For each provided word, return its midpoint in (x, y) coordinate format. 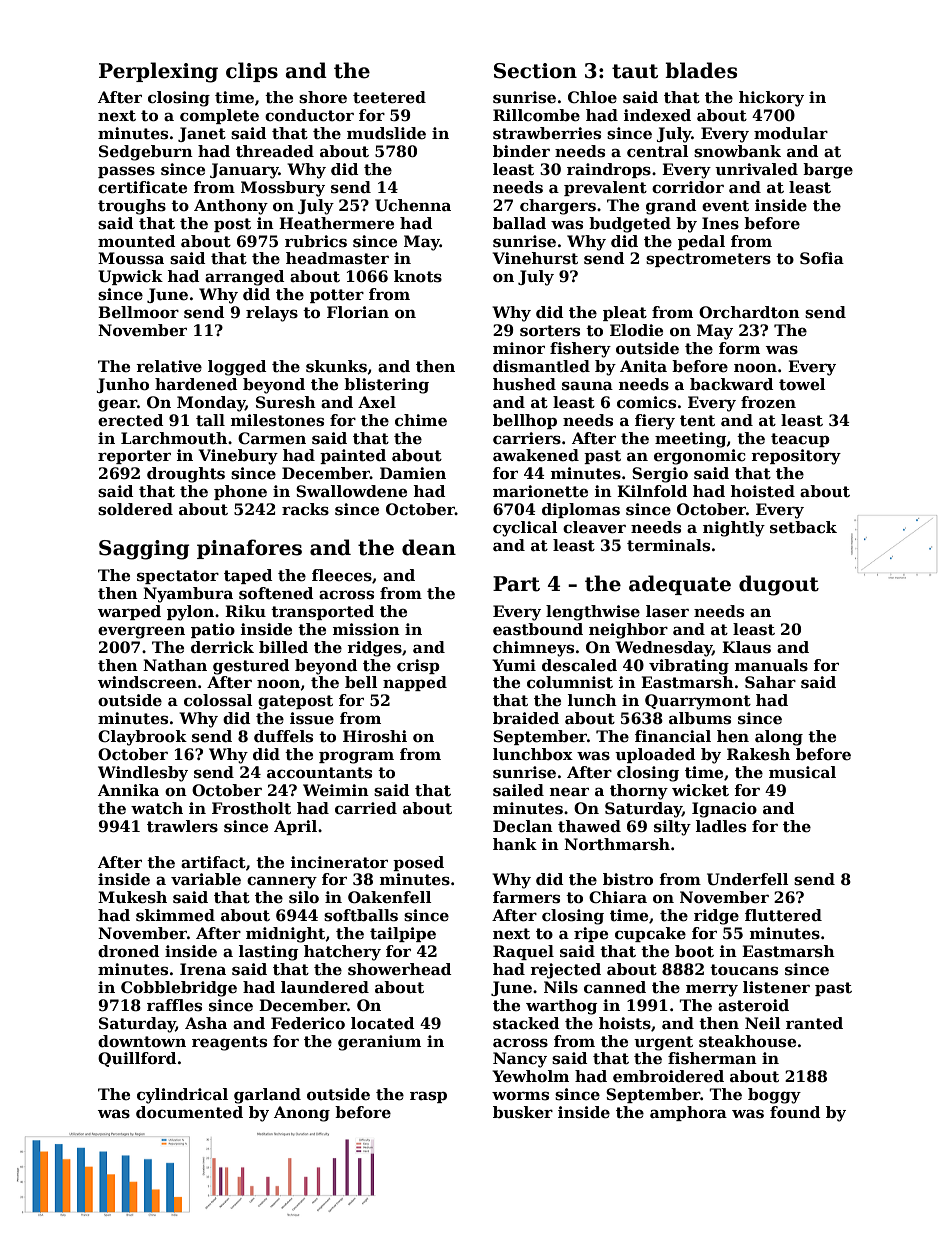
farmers (526, 897)
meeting (690, 440)
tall (210, 420)
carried (366, 808)
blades (701, 70)
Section (535, 71)
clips (252, 72)
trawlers (182, 826)
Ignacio (724, 810)
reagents (229, 1043)
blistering (386, 386)
